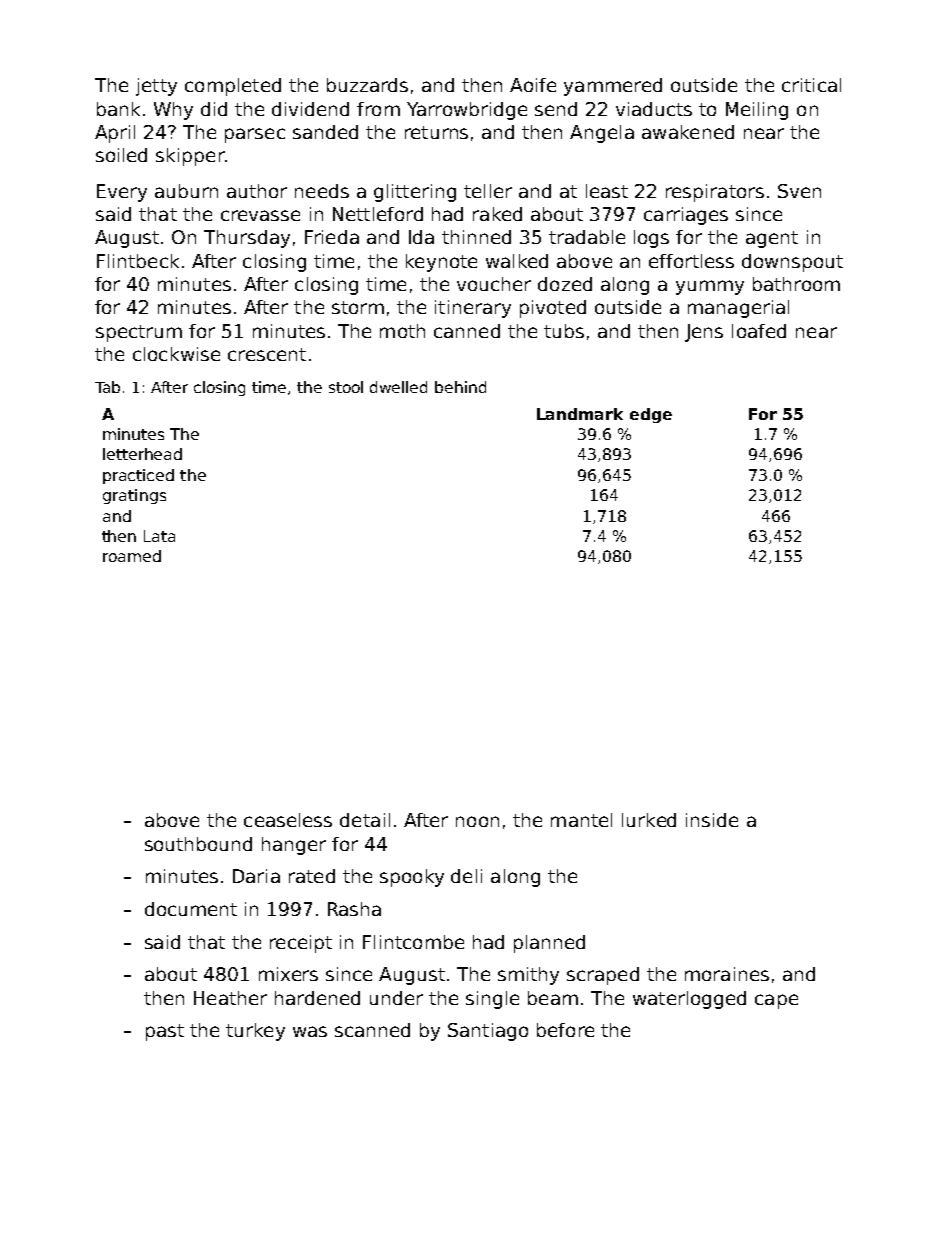 This screenshot has width=952, height=1233. I want to click on Heather, so click(230, 998).
